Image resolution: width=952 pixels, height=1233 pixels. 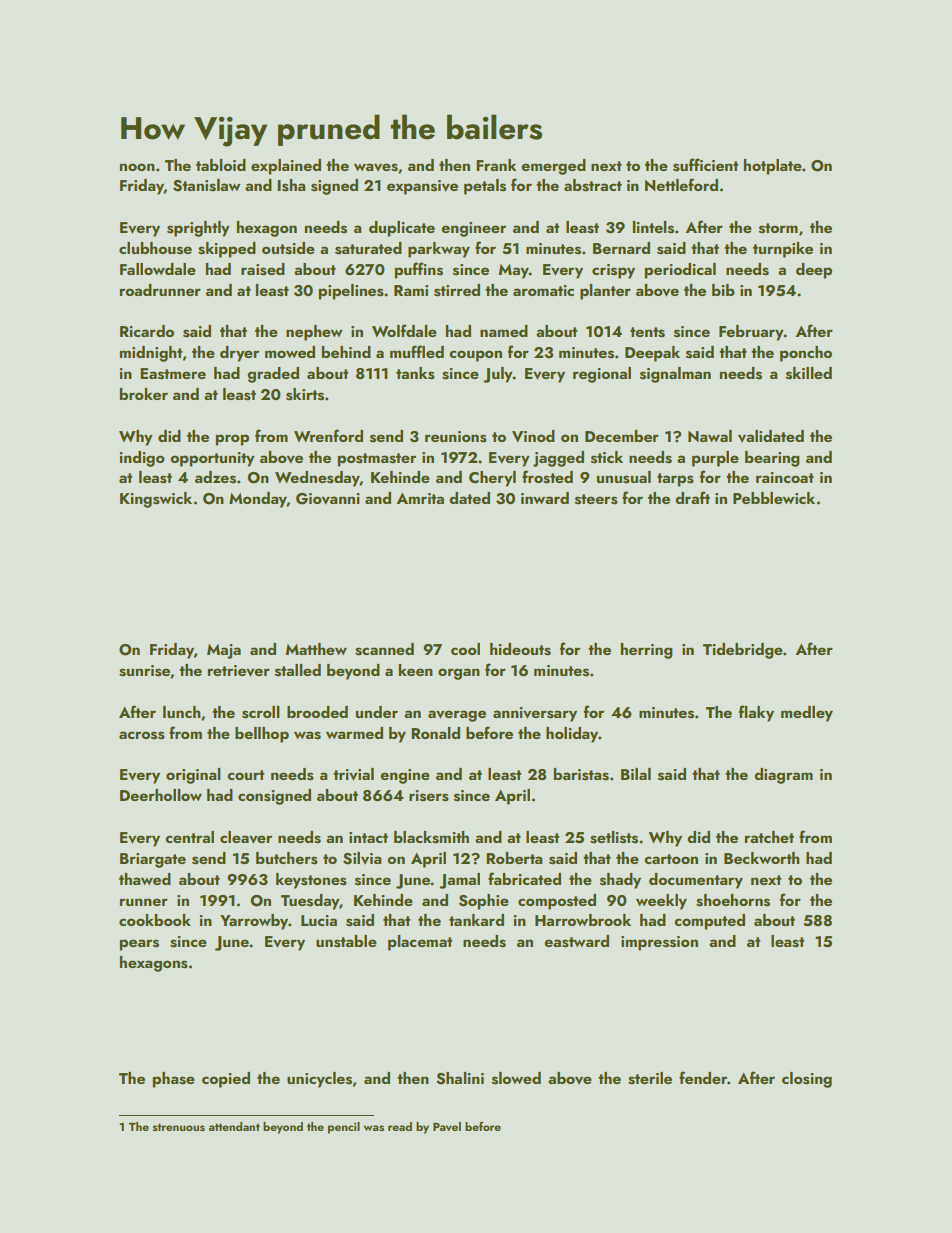 I want to click on sunrise, so click(x=144, y=671).
